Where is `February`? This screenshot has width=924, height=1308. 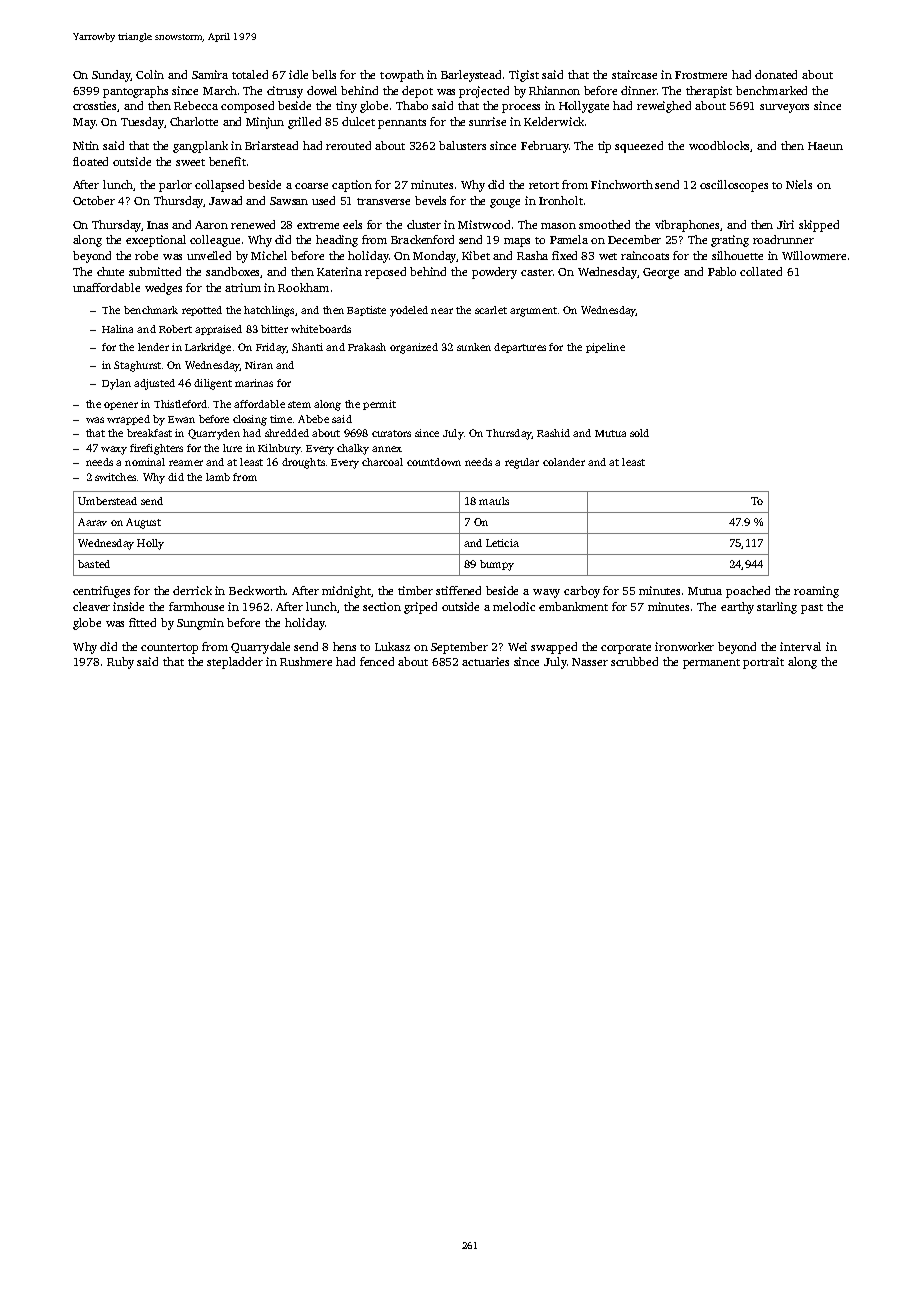 February is located at coordinates (545, 147).
